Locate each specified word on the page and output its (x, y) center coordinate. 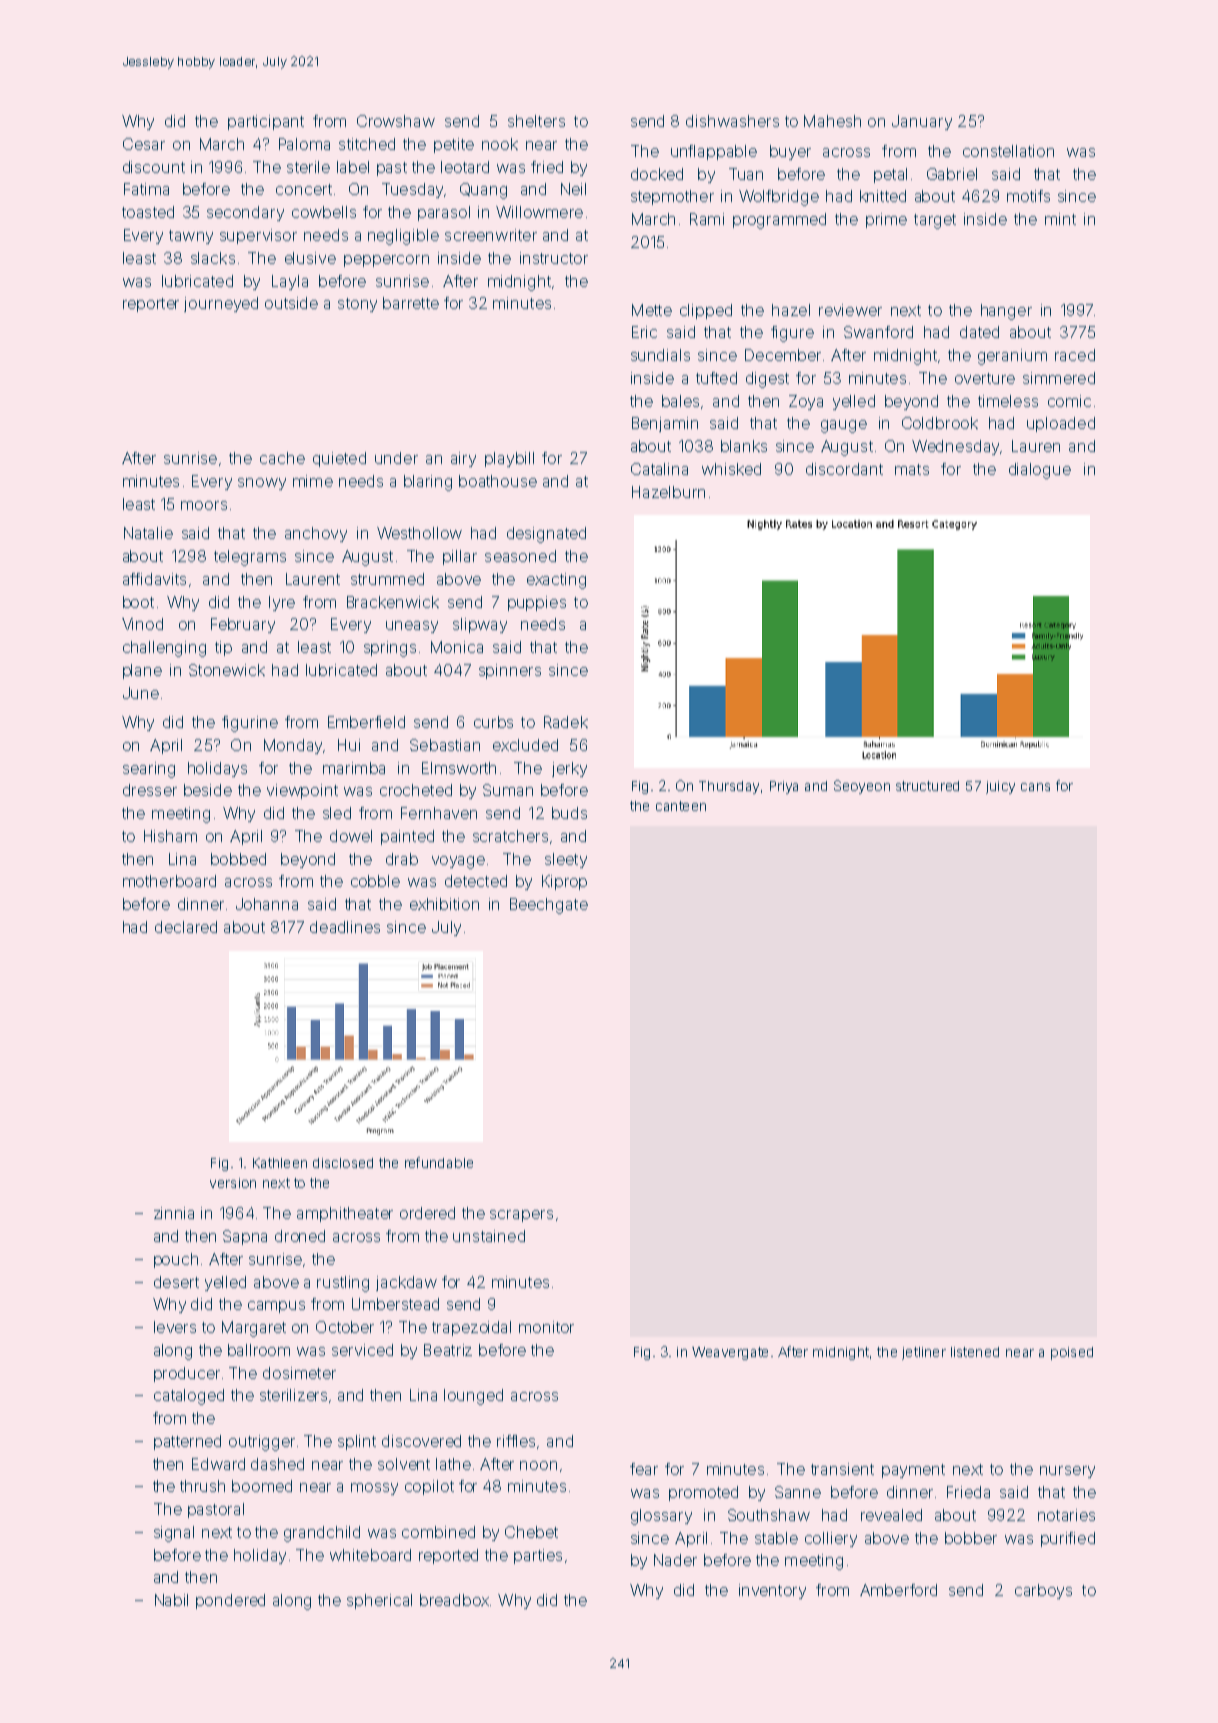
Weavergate (730, 1353)
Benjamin (665, 424)
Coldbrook (940, 423)
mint (1060, 219)
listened (975, 1352)
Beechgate (549, 906)
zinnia (174, 1213)
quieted (339, 459)
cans (1035, 787)
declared (186, 927)
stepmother (672, 197)
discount (154, 167)
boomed (262, 1486)
